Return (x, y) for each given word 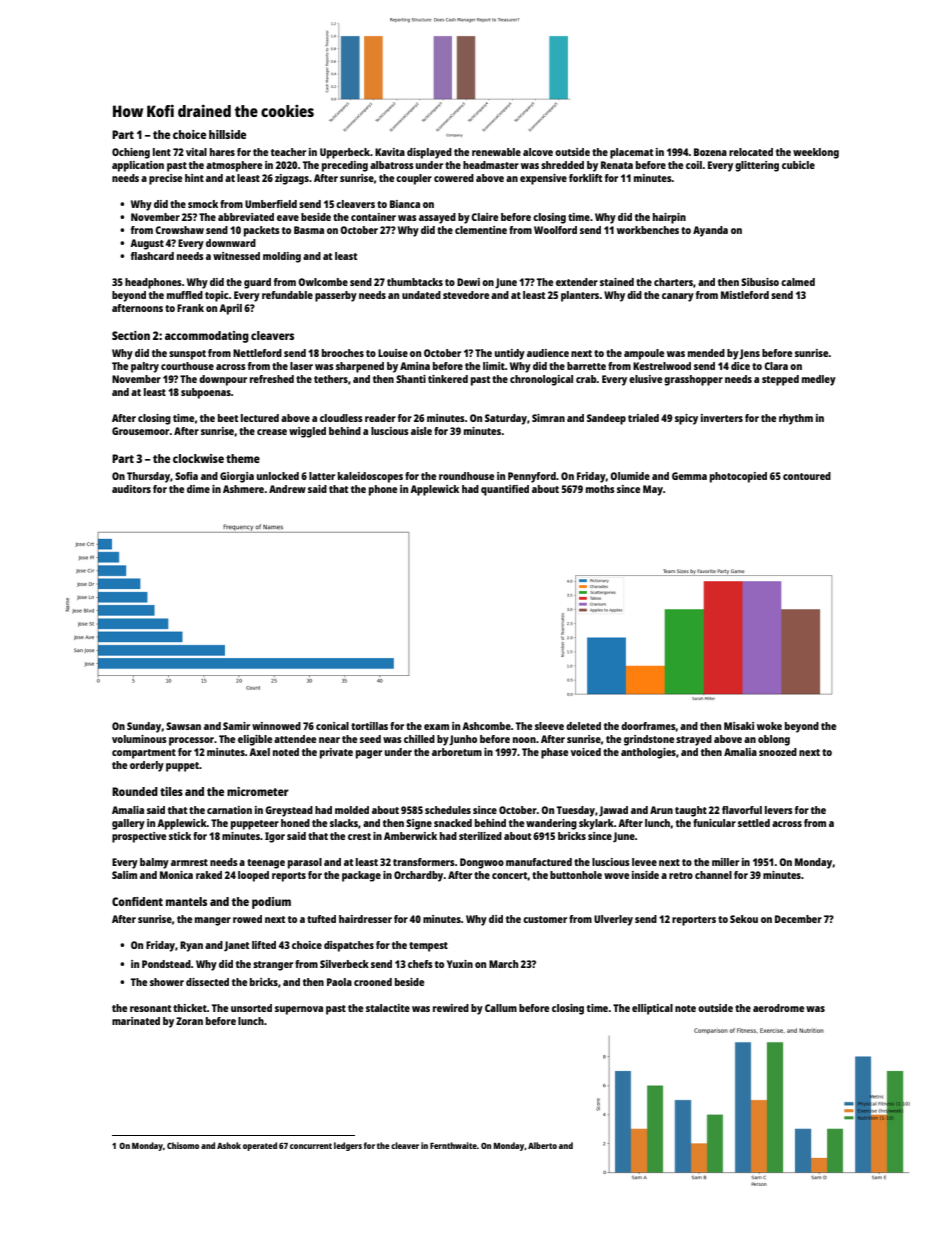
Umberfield (271, 204)
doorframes (648, 726)
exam (436, 727)
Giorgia (237, 477)
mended (706, 353)
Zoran (189, 1021)
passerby (336, 296)
